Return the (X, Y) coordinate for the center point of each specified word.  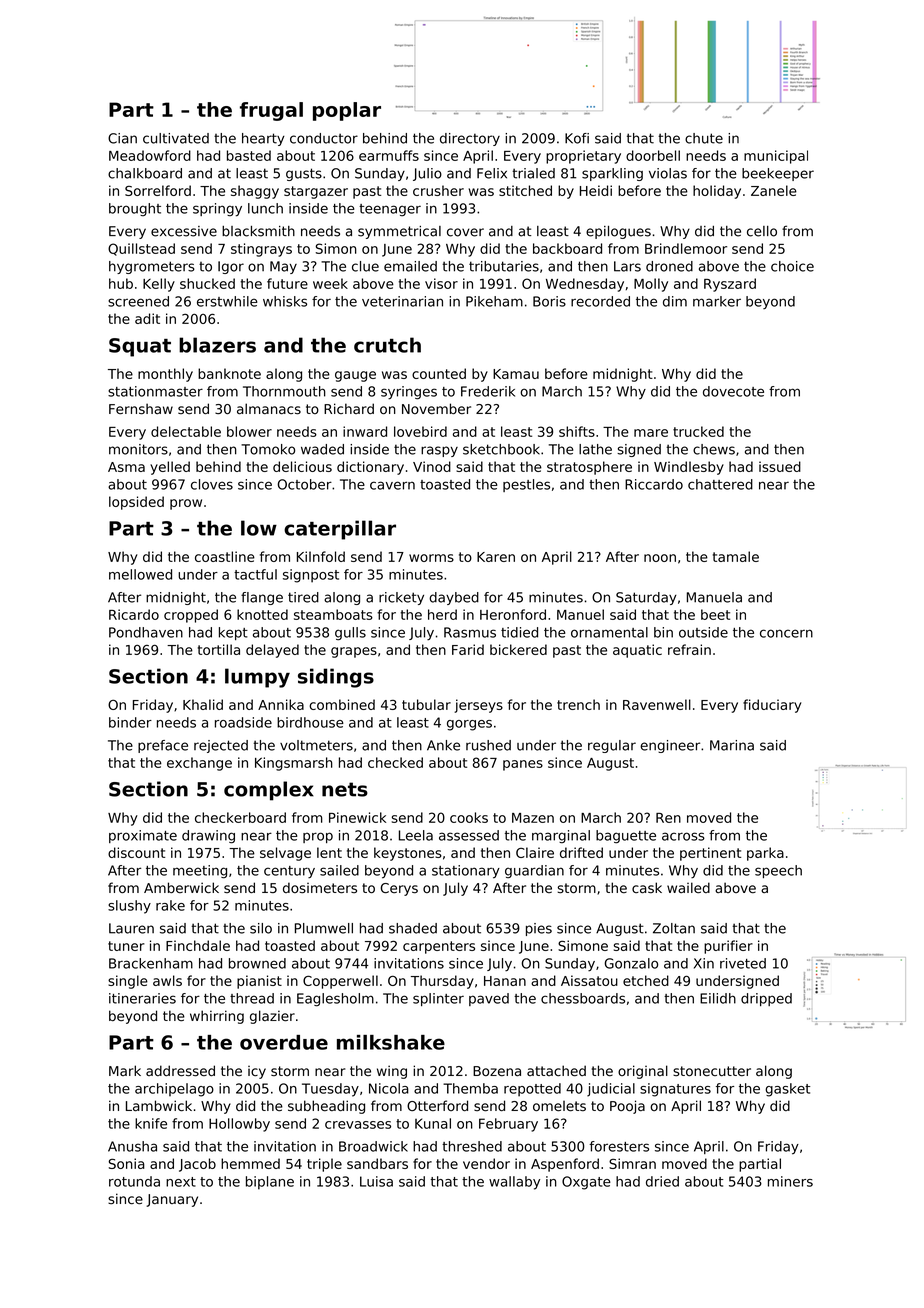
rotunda (134, 1181)
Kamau (516, 374)
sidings (336, 678)
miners (790, 1181)
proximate (143, 836)
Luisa (376, 1181)
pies (539, 929)
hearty (263, 139)
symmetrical (399, 232)
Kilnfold (321, 556)
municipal (776, 157)
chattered (720, 484)
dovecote (733, 391)
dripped (766, 999)
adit (147, 318)
